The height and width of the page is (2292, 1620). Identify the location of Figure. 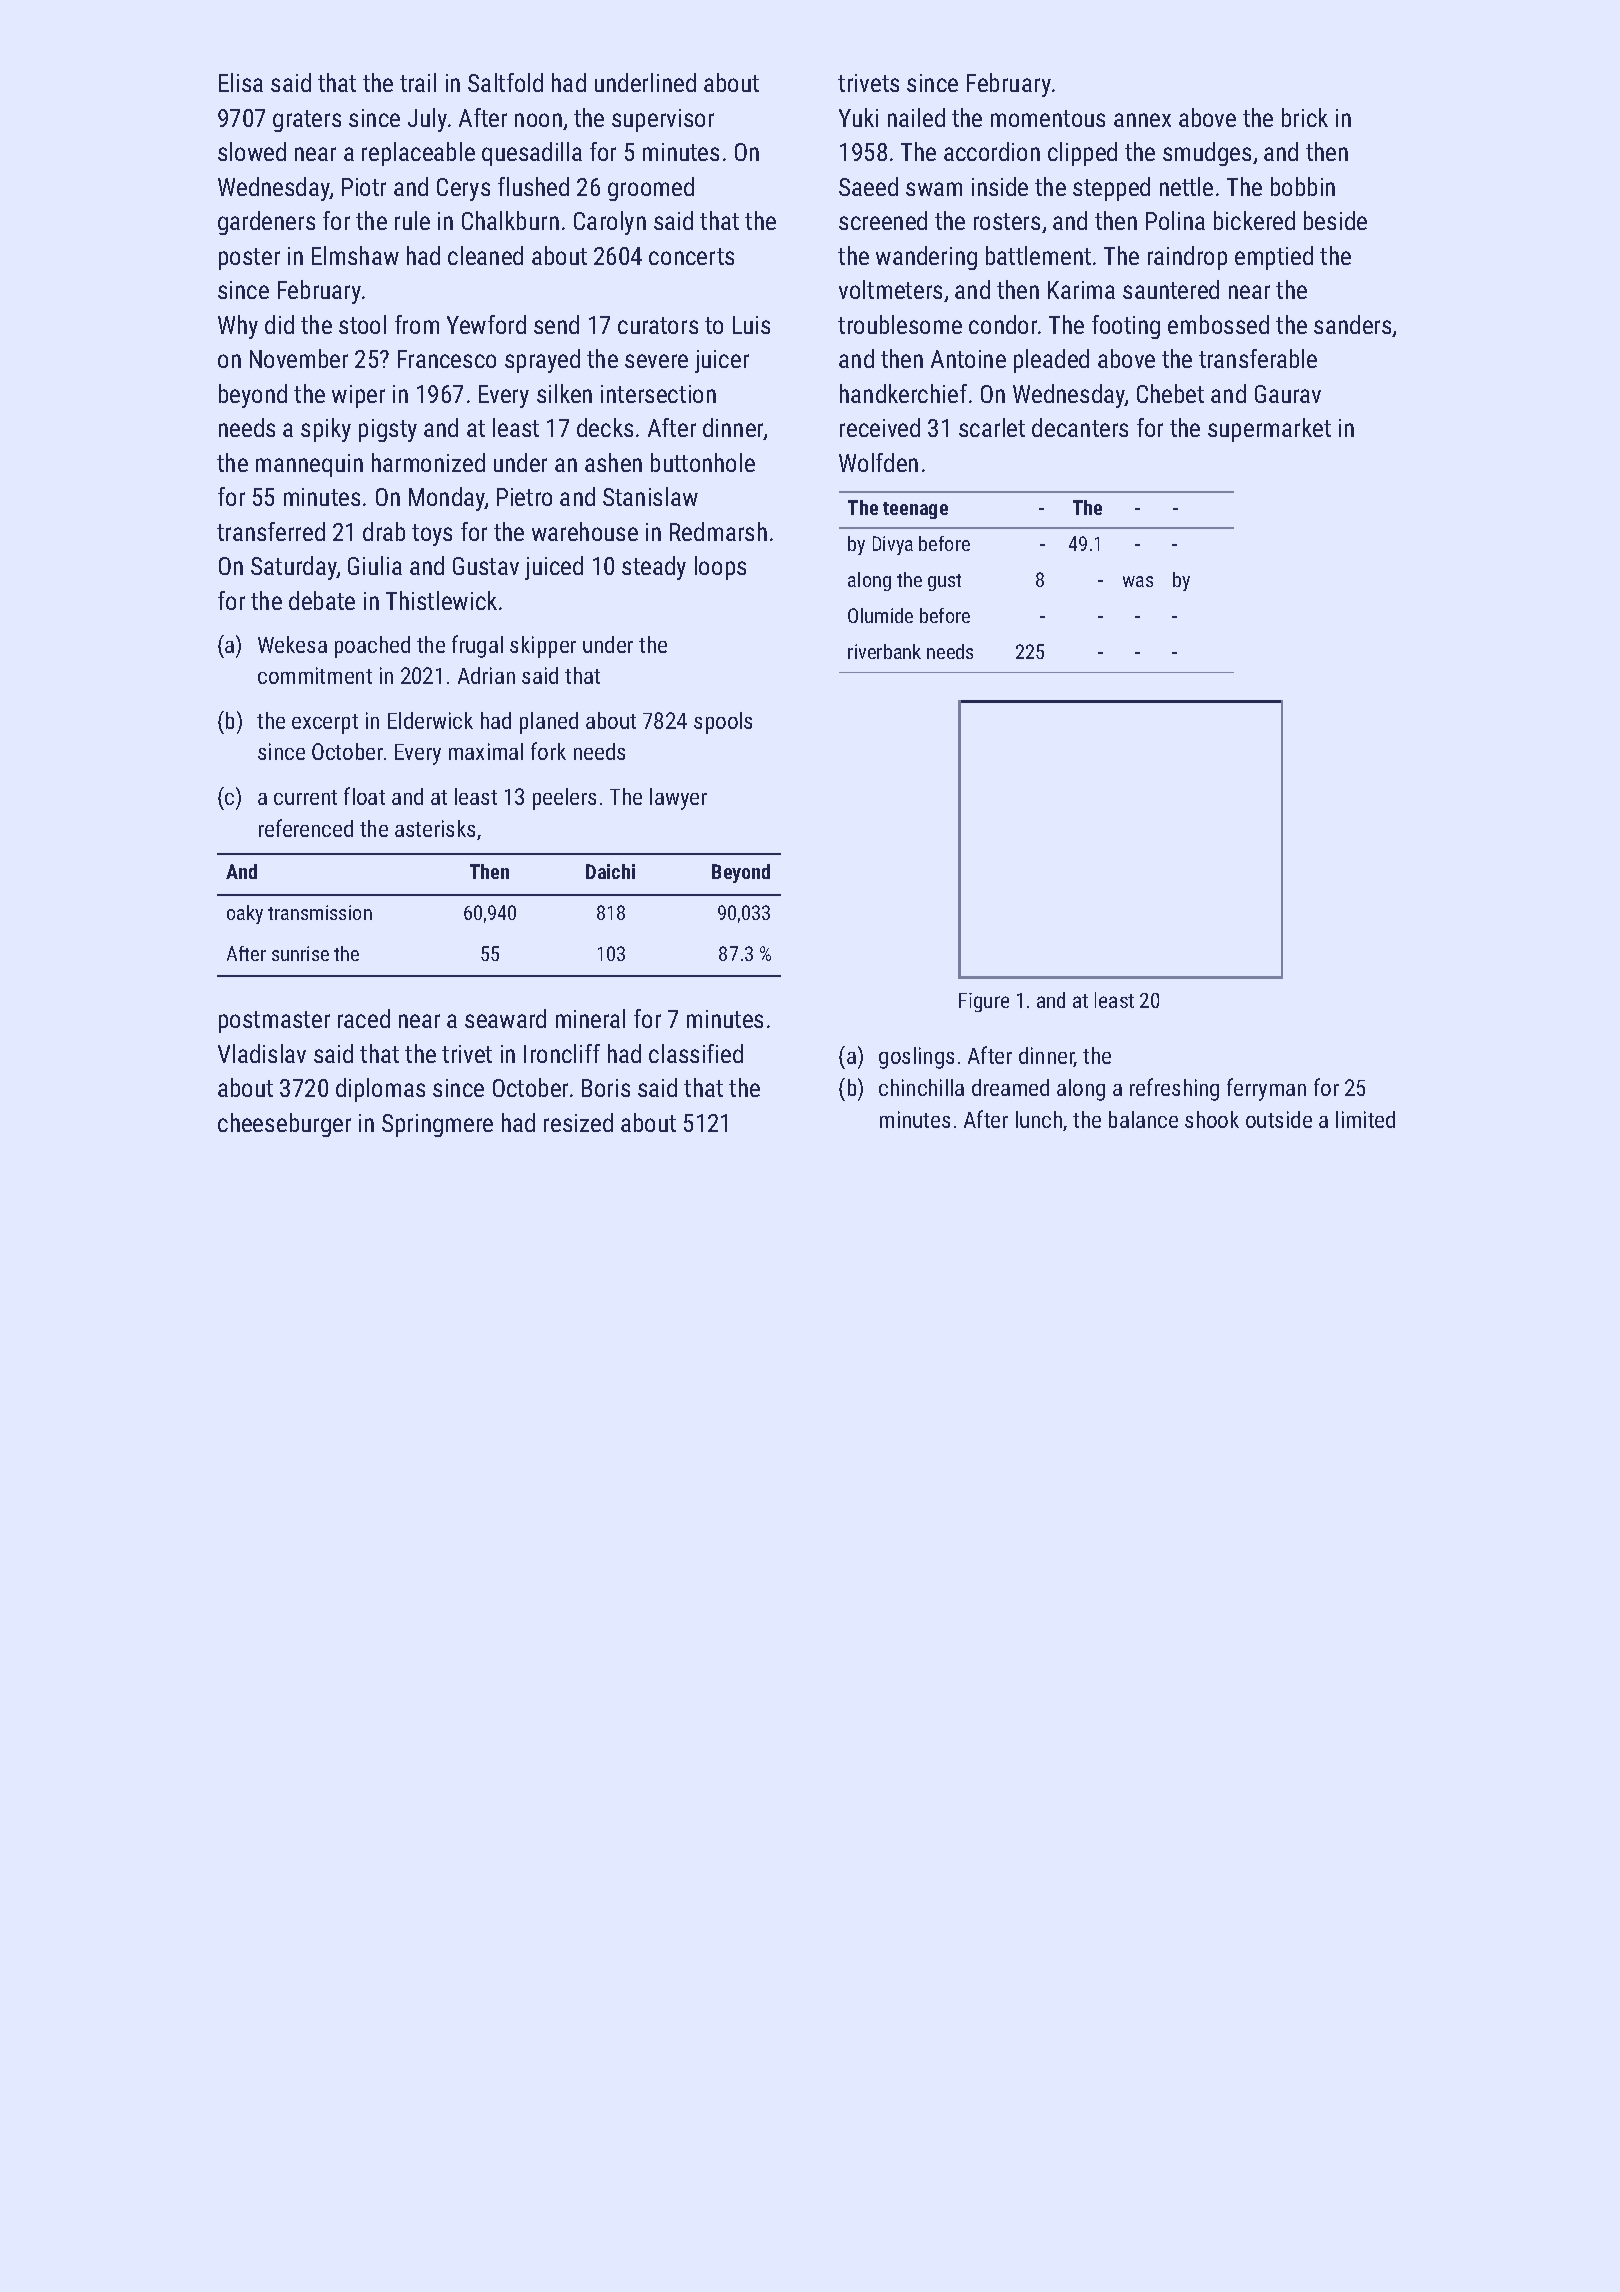
(984, 1002).
